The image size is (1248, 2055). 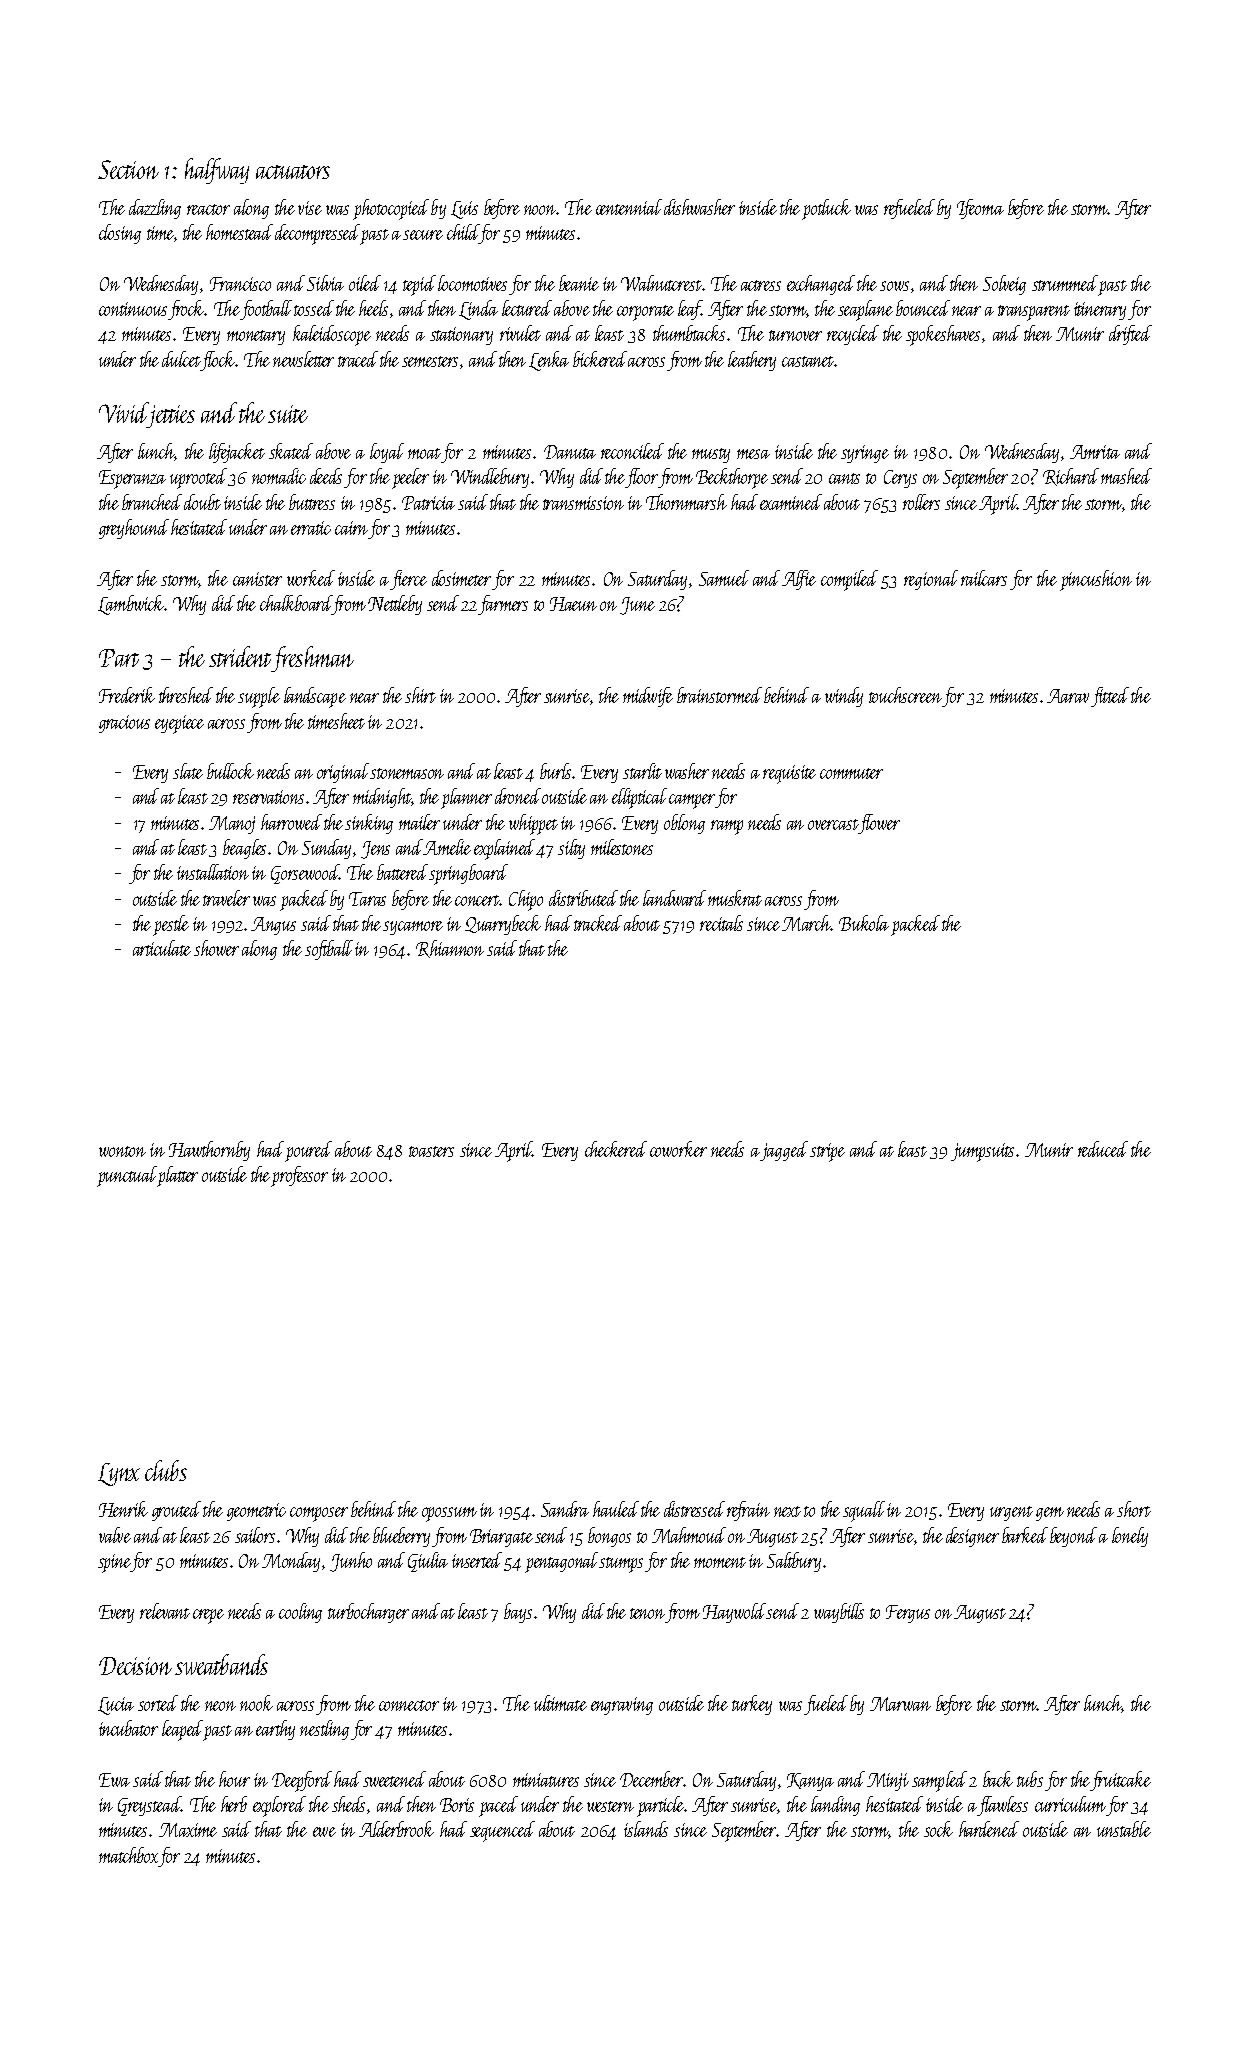 I want to click on unstable, so click(x=1124, y=1829).
